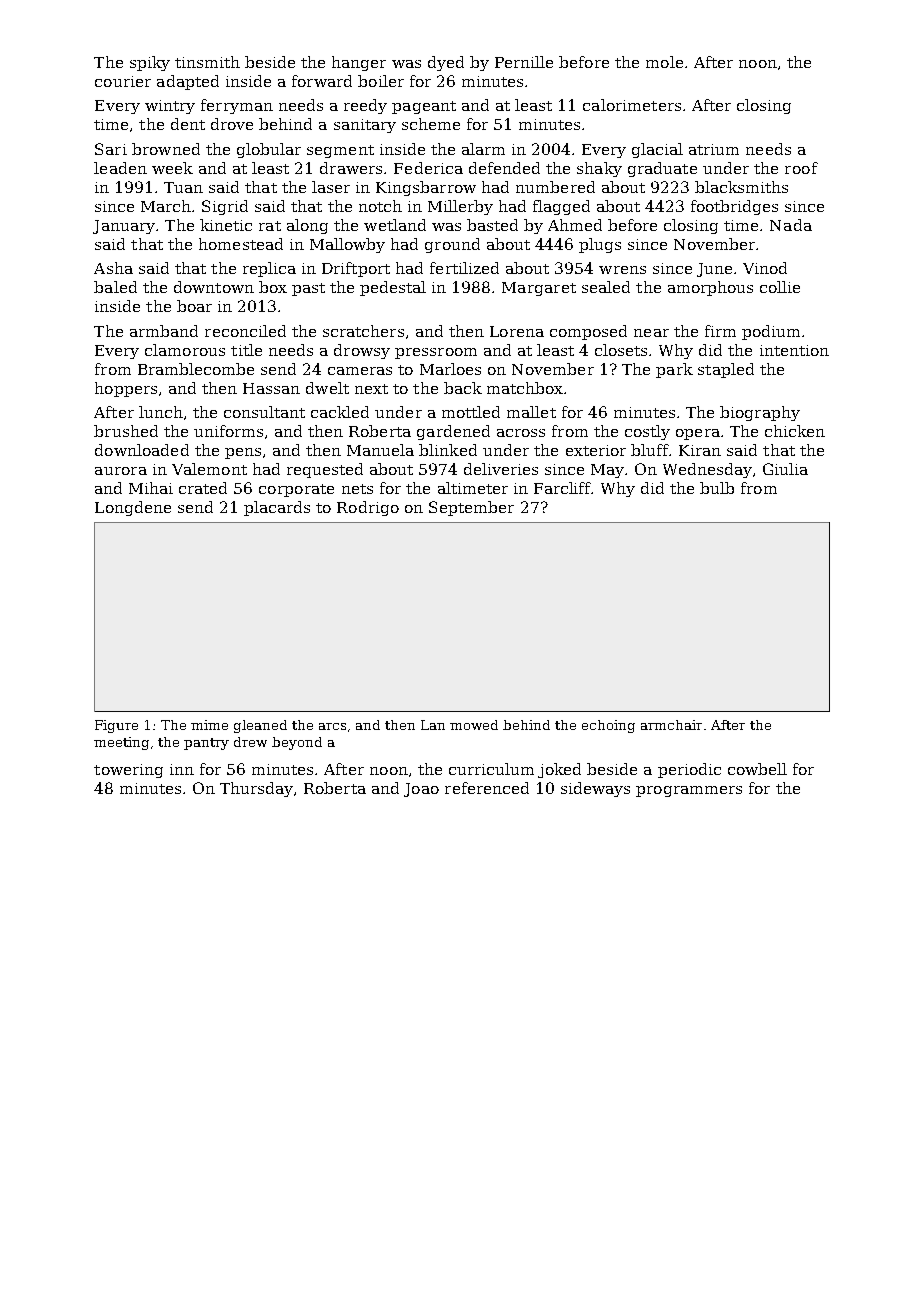 This screenshot has width=924, height=1308. I want to click on costly, so click(647, 432).
